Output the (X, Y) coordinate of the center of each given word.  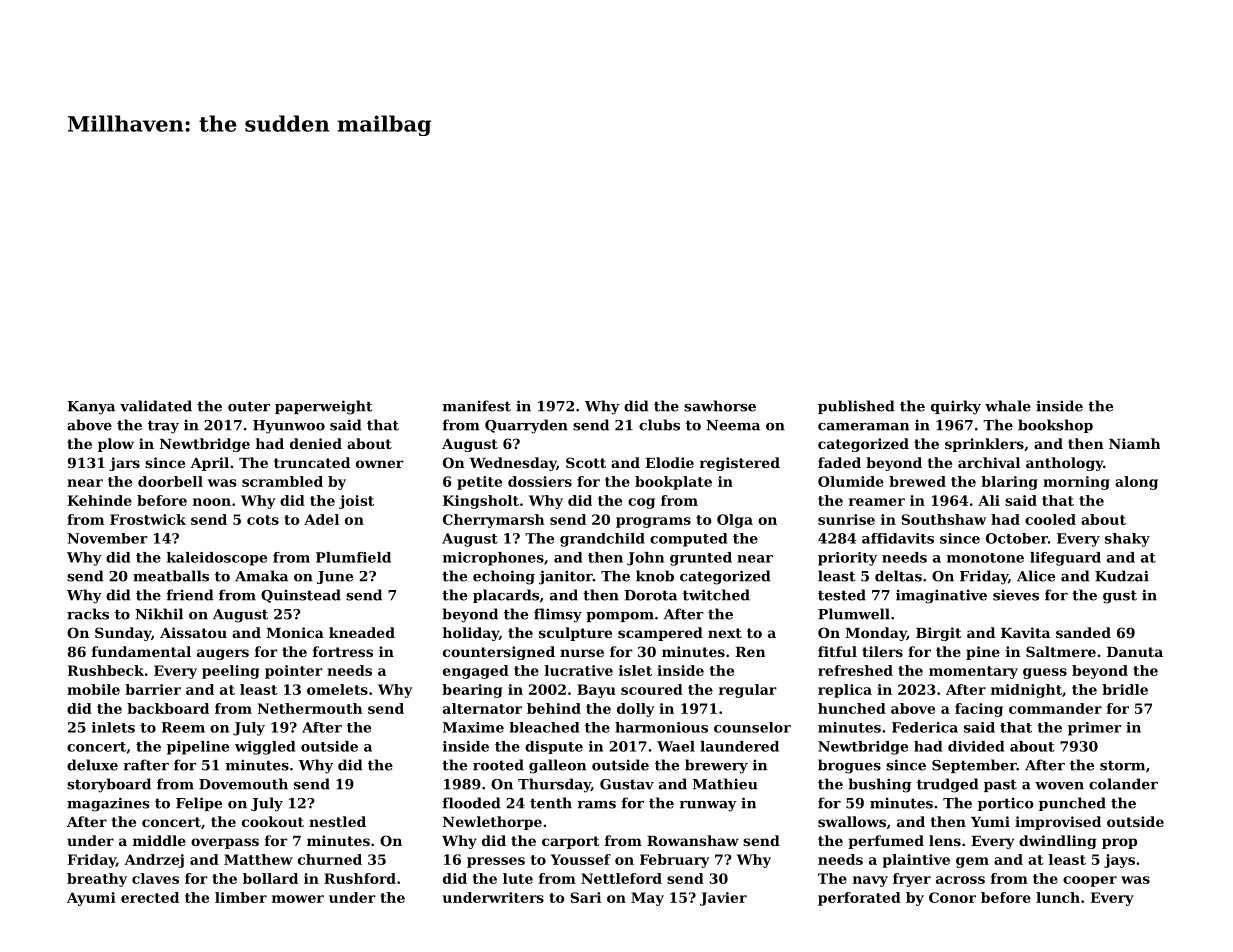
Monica (295, 632)
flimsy (558, 615)
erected (150, 897)
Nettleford (621, 878)
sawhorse (720, 406)
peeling (230, 672)
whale (1008, 406)
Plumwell (854, 614)
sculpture (575, 634)
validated (156, 406)
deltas (898, 576)
